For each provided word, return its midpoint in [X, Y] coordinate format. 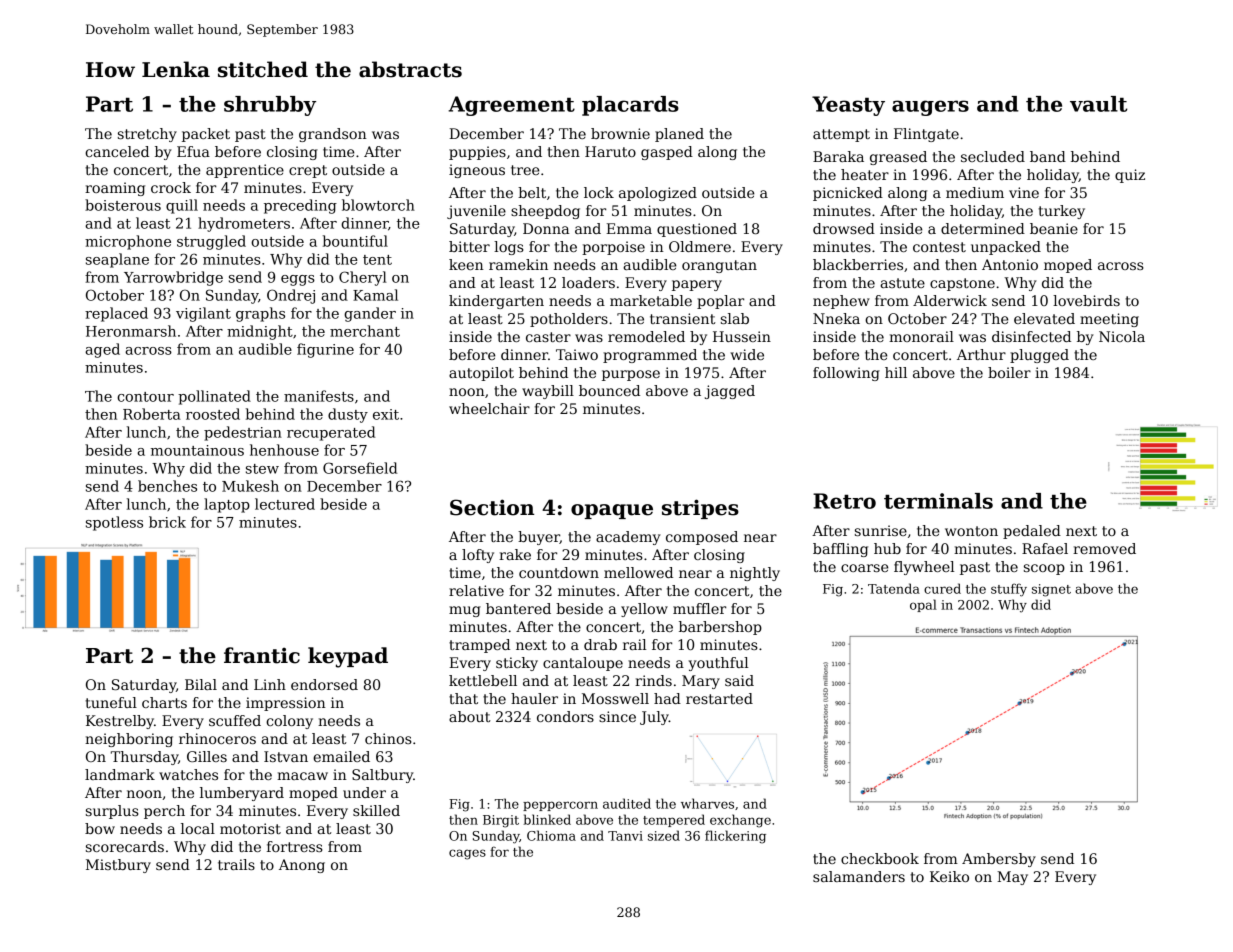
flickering [735, 837]
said [739, 680]
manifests [319, 396]
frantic [262, 655]
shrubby [270, 106]
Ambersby [999, 860]
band [1048, 156]
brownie [620, 133]
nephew [841, 302]
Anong [302, 866]
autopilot [481, 374]
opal [923, 605]
